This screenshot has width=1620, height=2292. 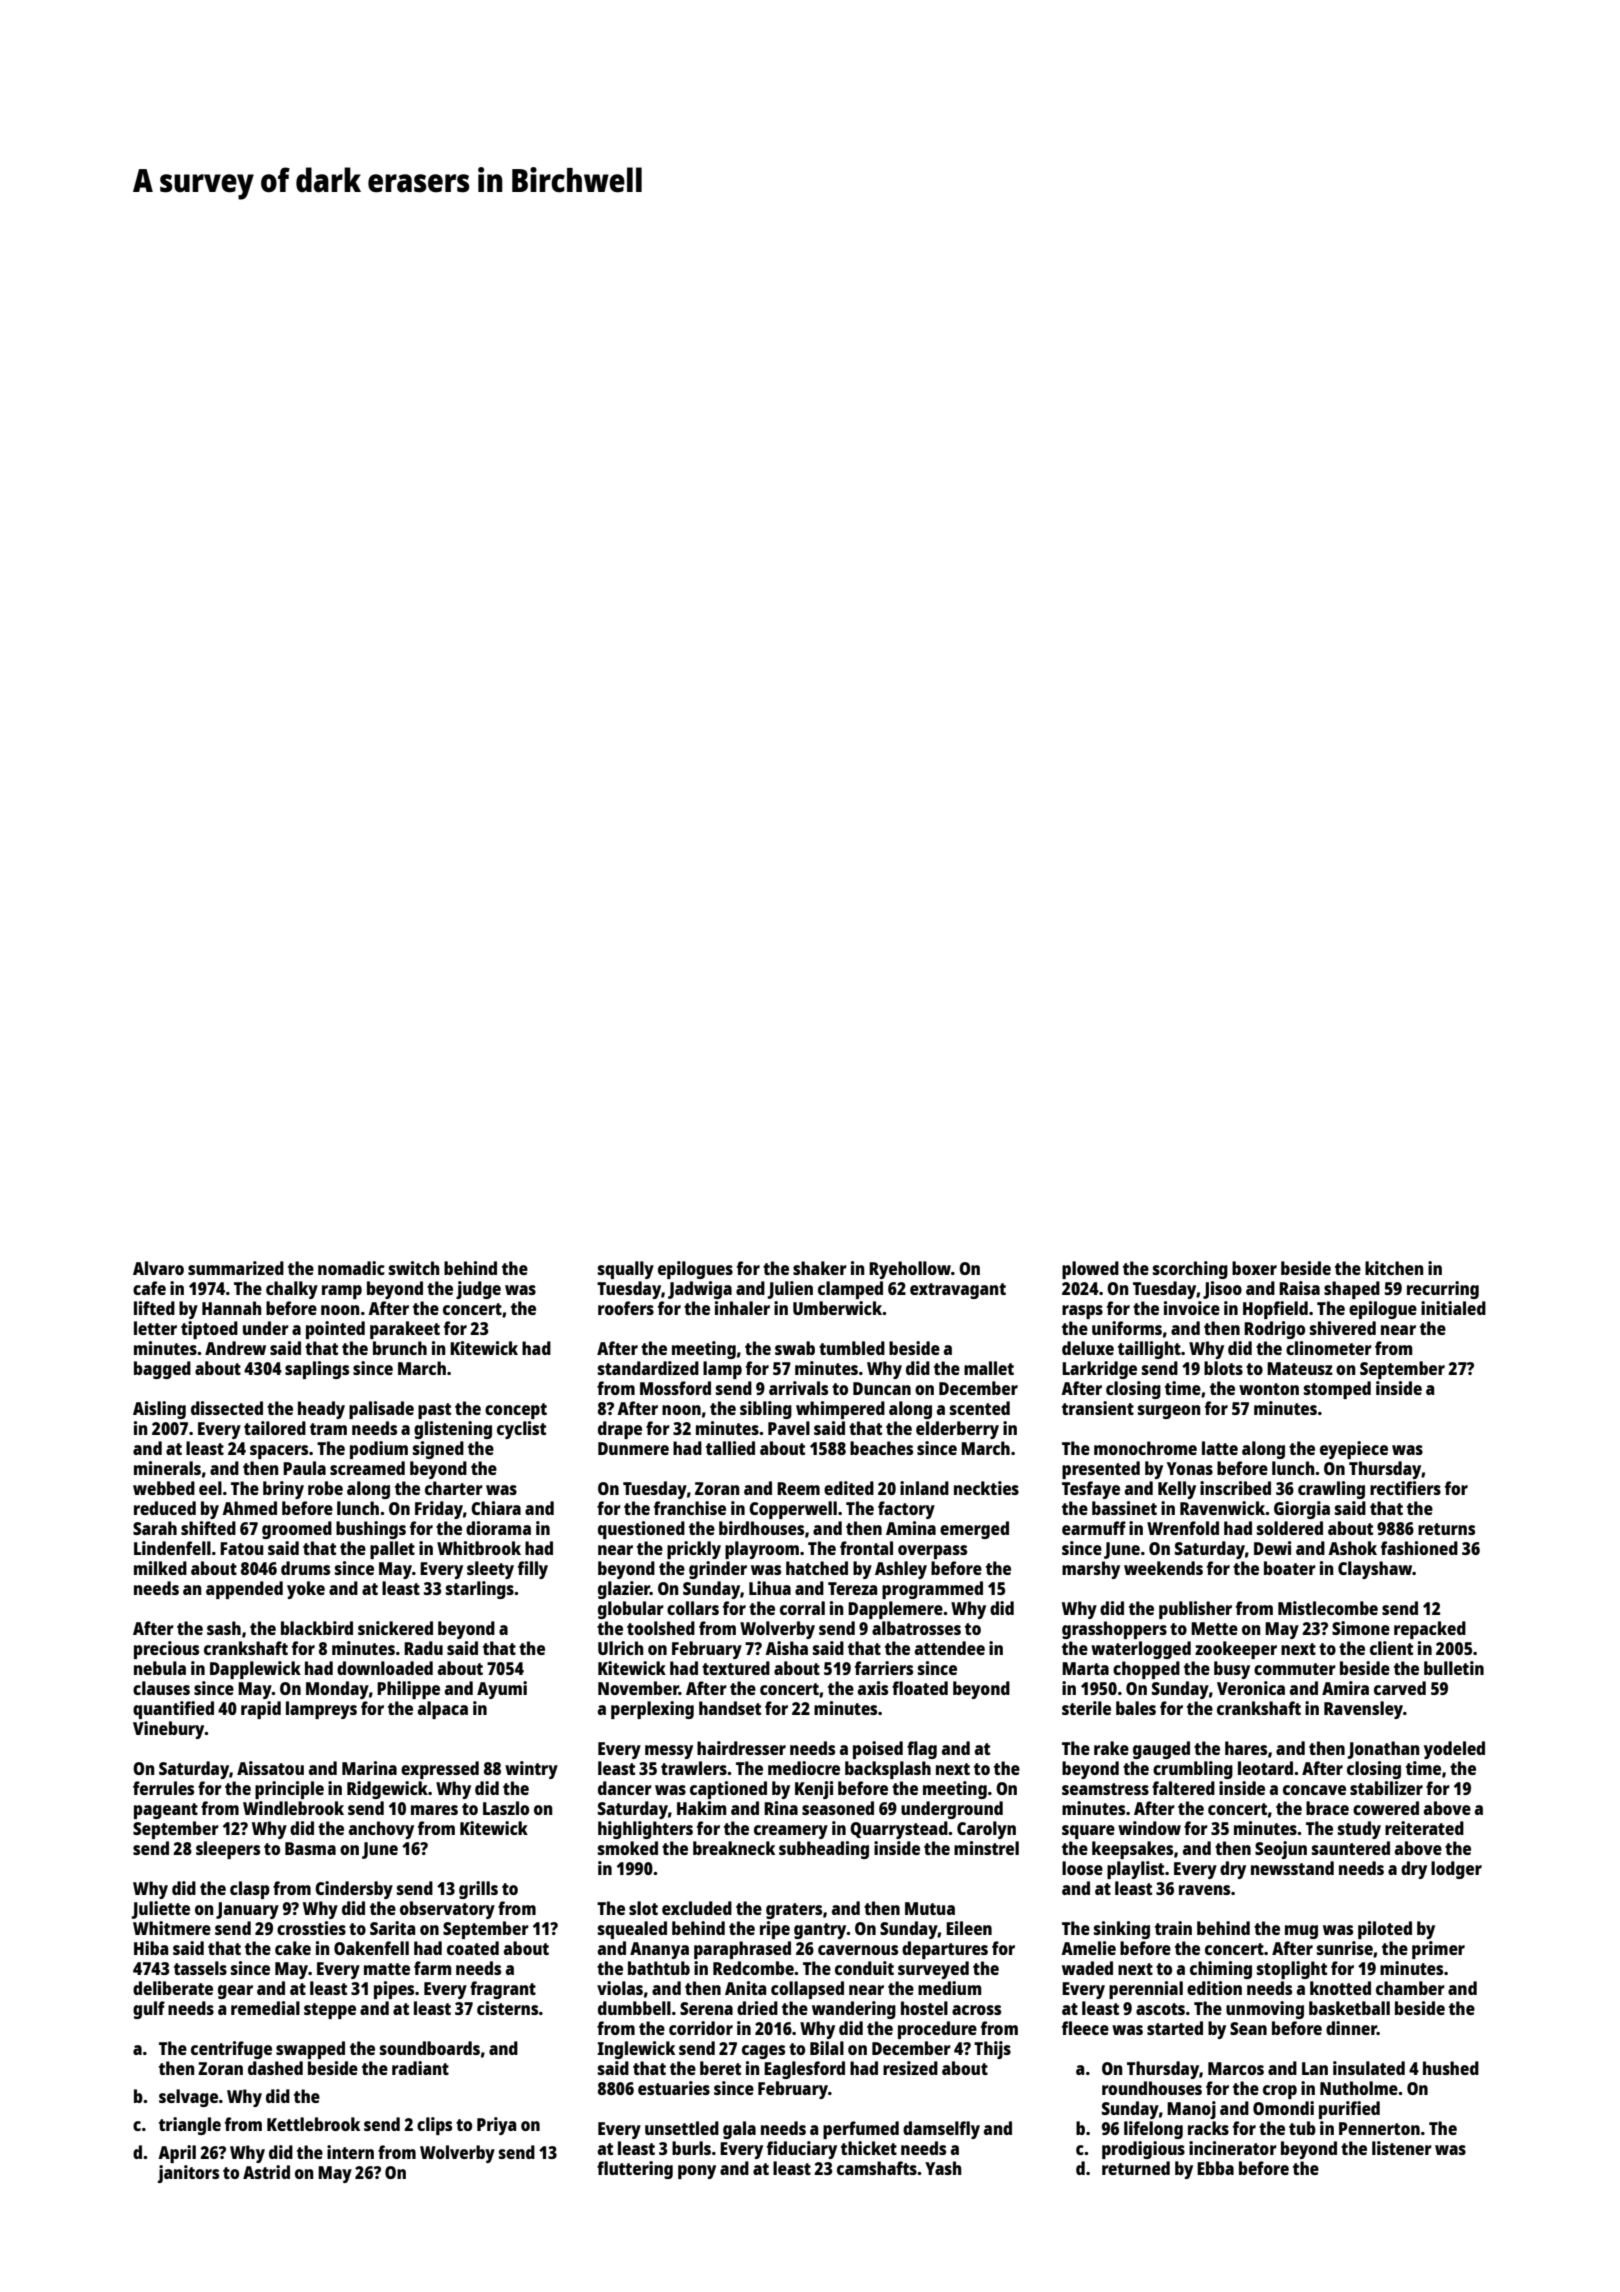 What do you see at coordinates (473, 1948) in the screenshot?
I see `coated` at bounding box center [473, 1948].
